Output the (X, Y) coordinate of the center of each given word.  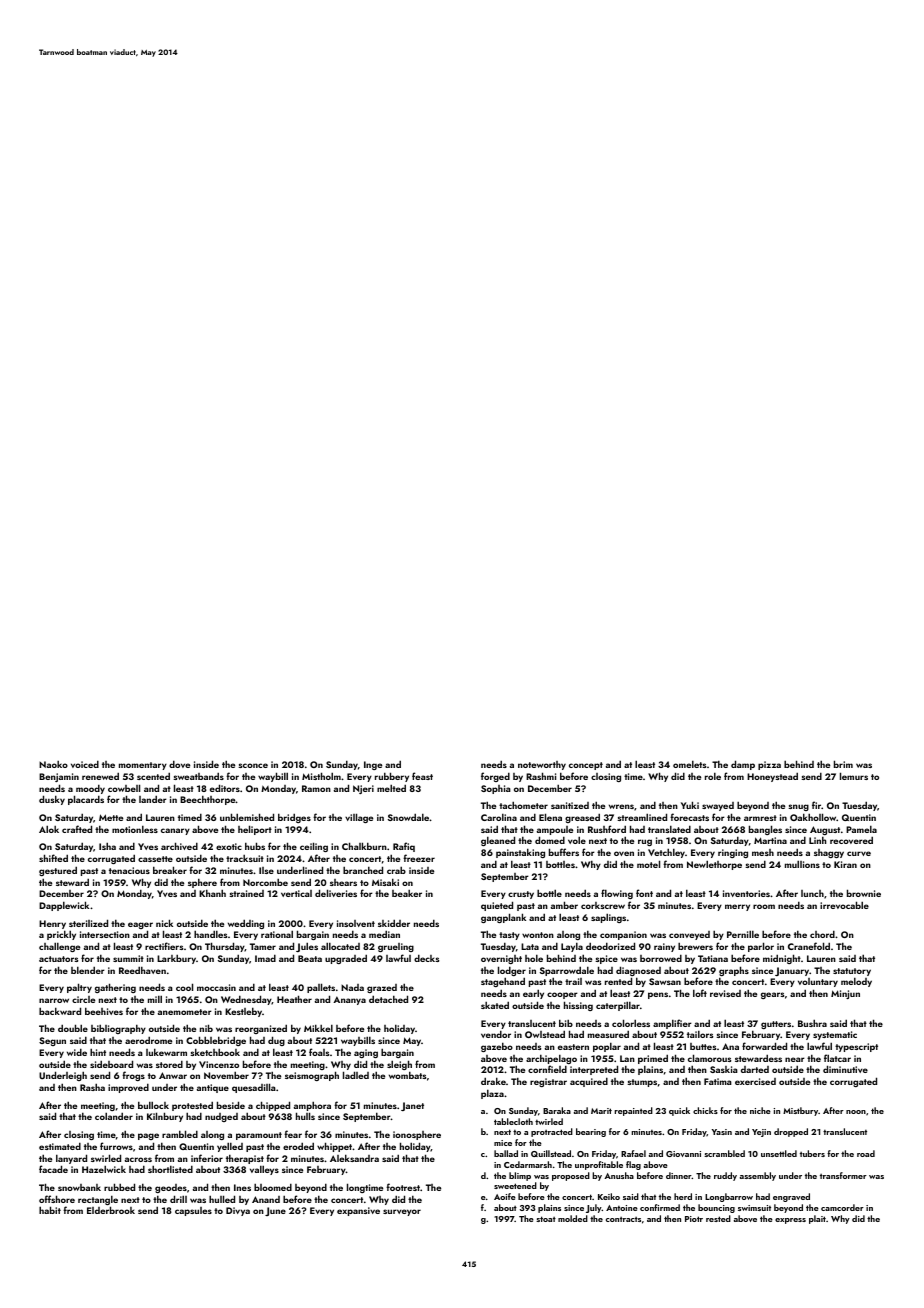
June (275, 1211)
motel (648, 864)
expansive (358, 1211)
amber (564, 905)
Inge (373, 765)
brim (843, 764)
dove (179, 764)
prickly (61, 935)
